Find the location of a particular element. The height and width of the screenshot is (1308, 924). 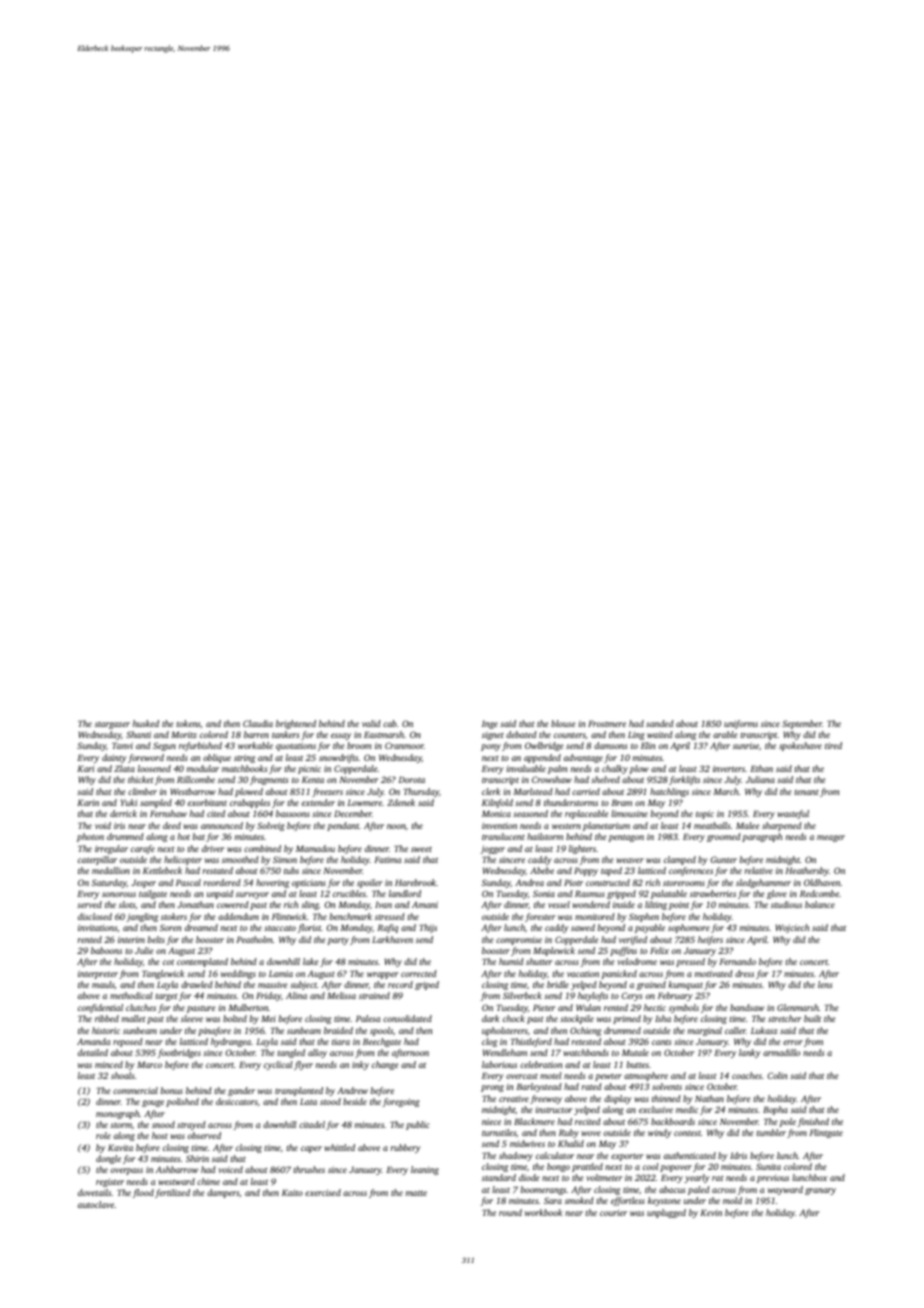

humid is located at coordinates (511, 961).
